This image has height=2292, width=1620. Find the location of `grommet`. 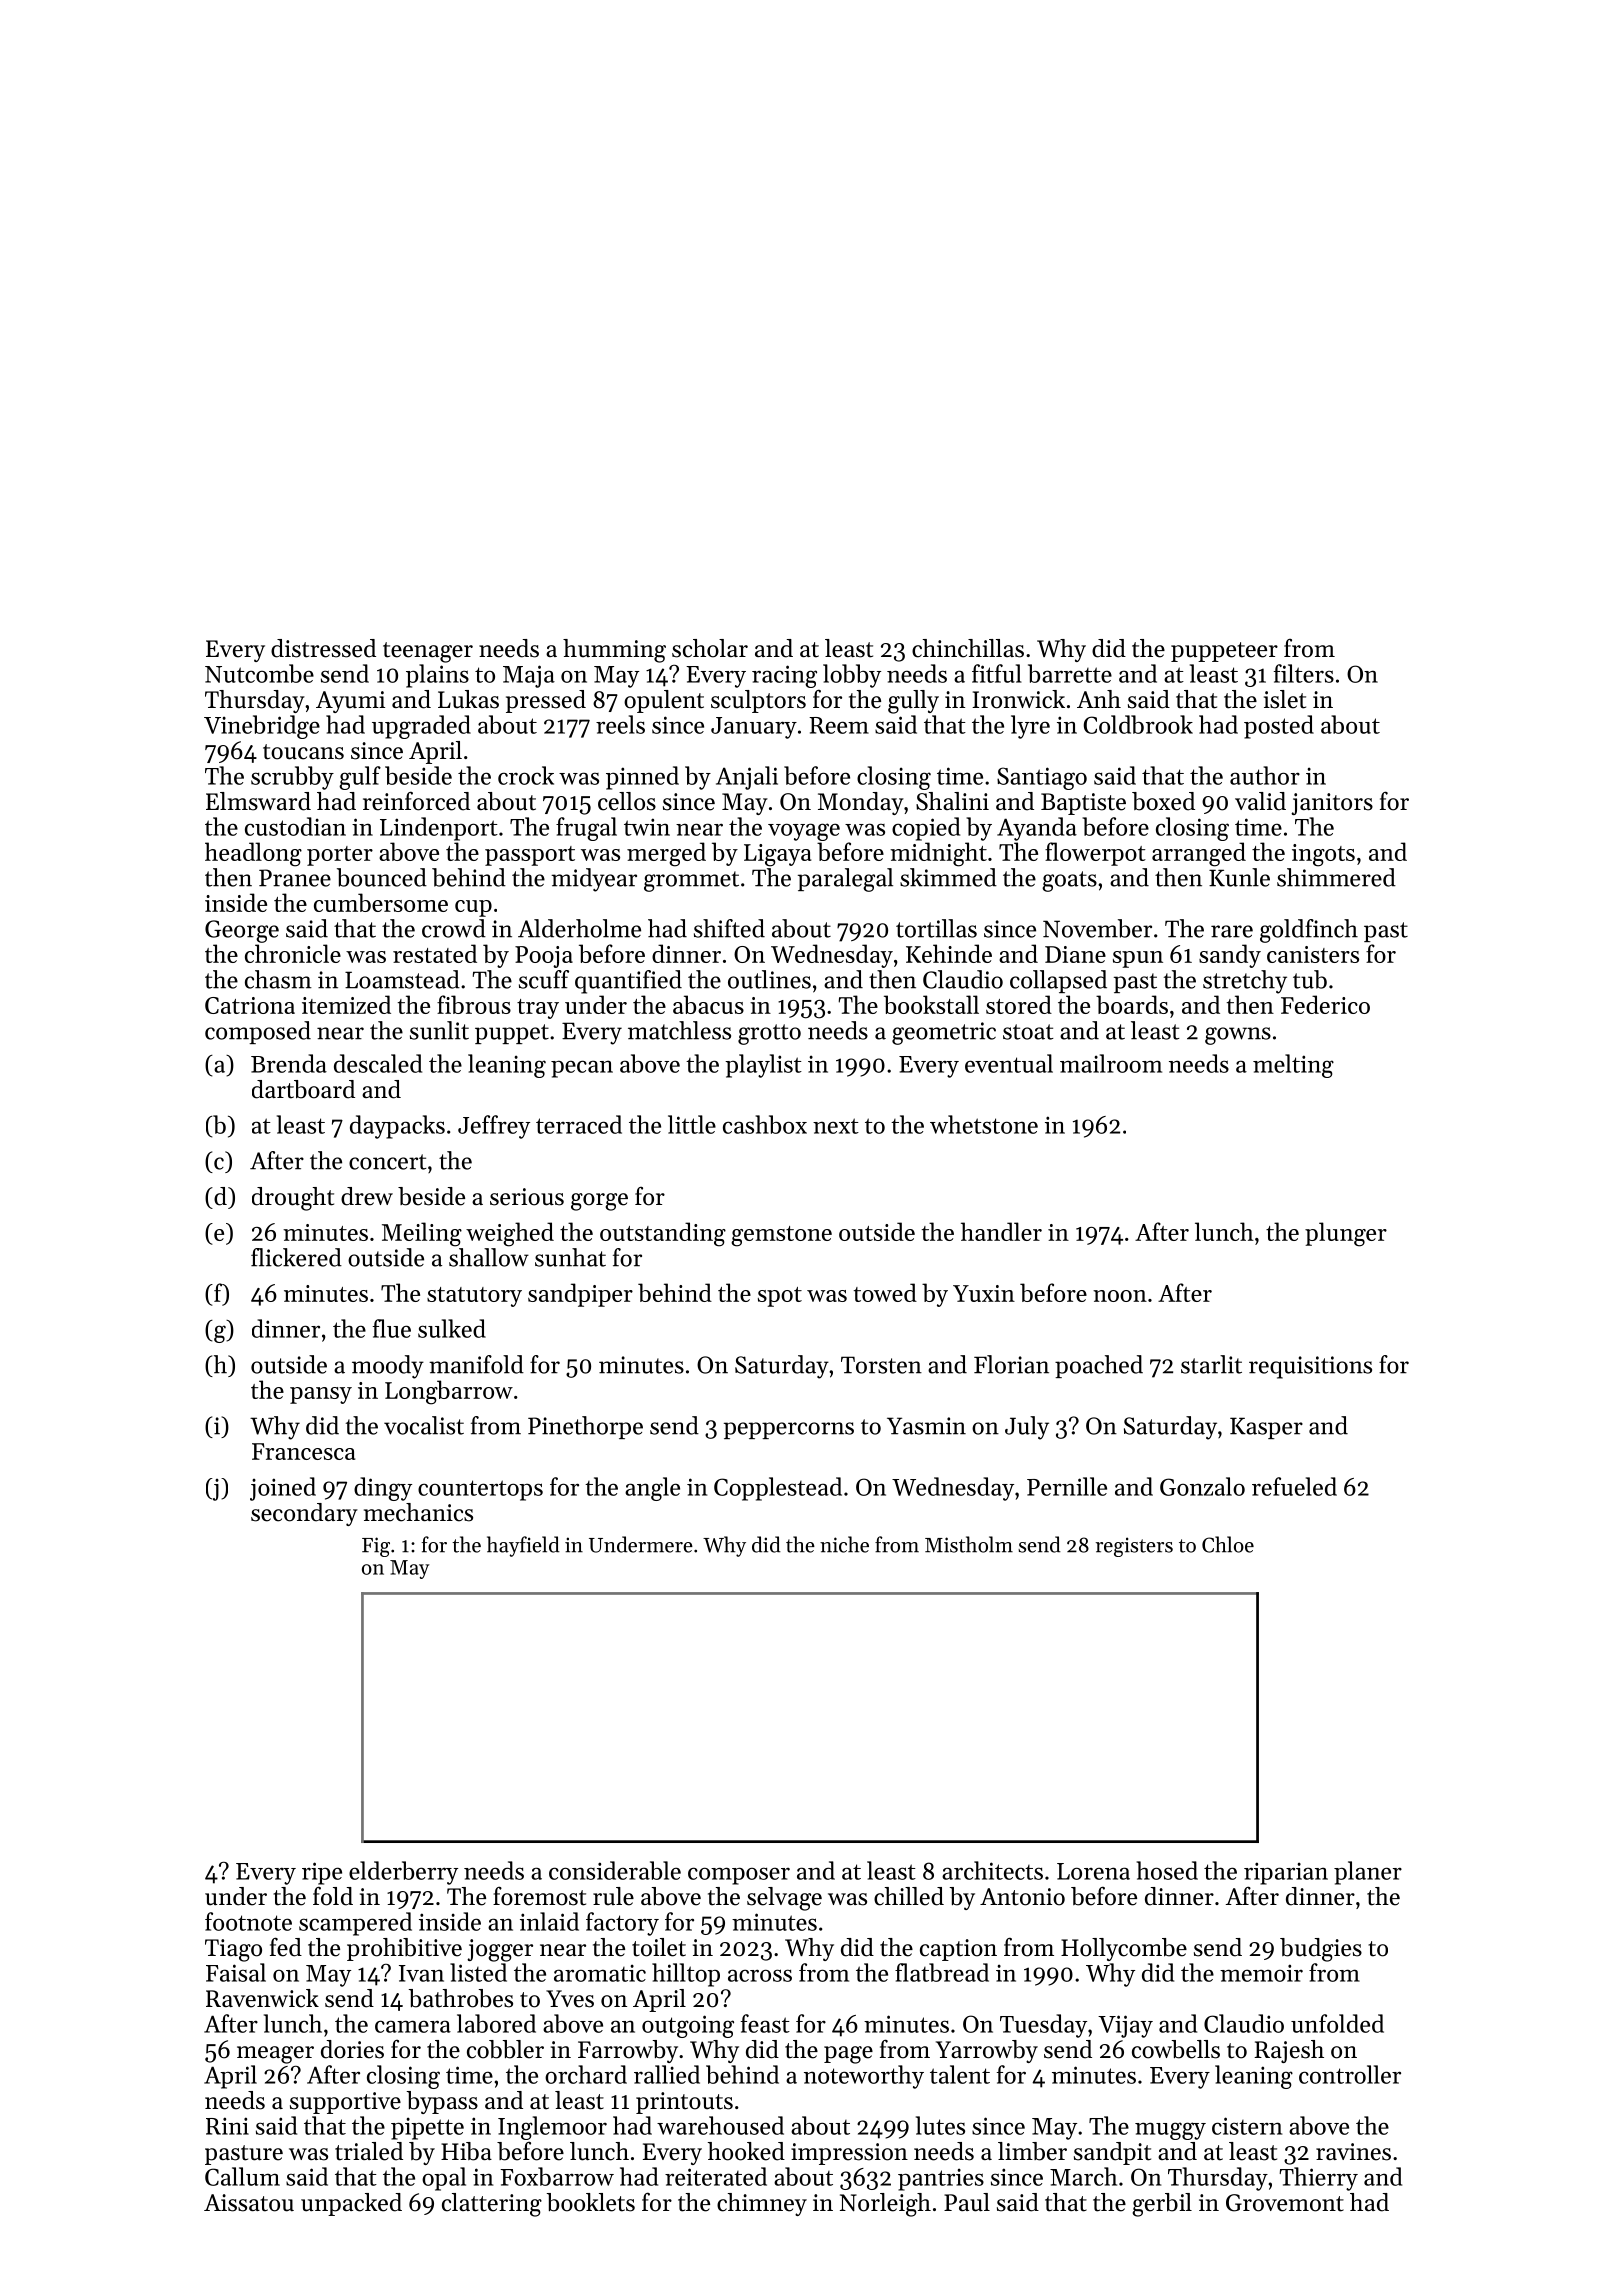

grommet is located at coordinates (691, 881).
